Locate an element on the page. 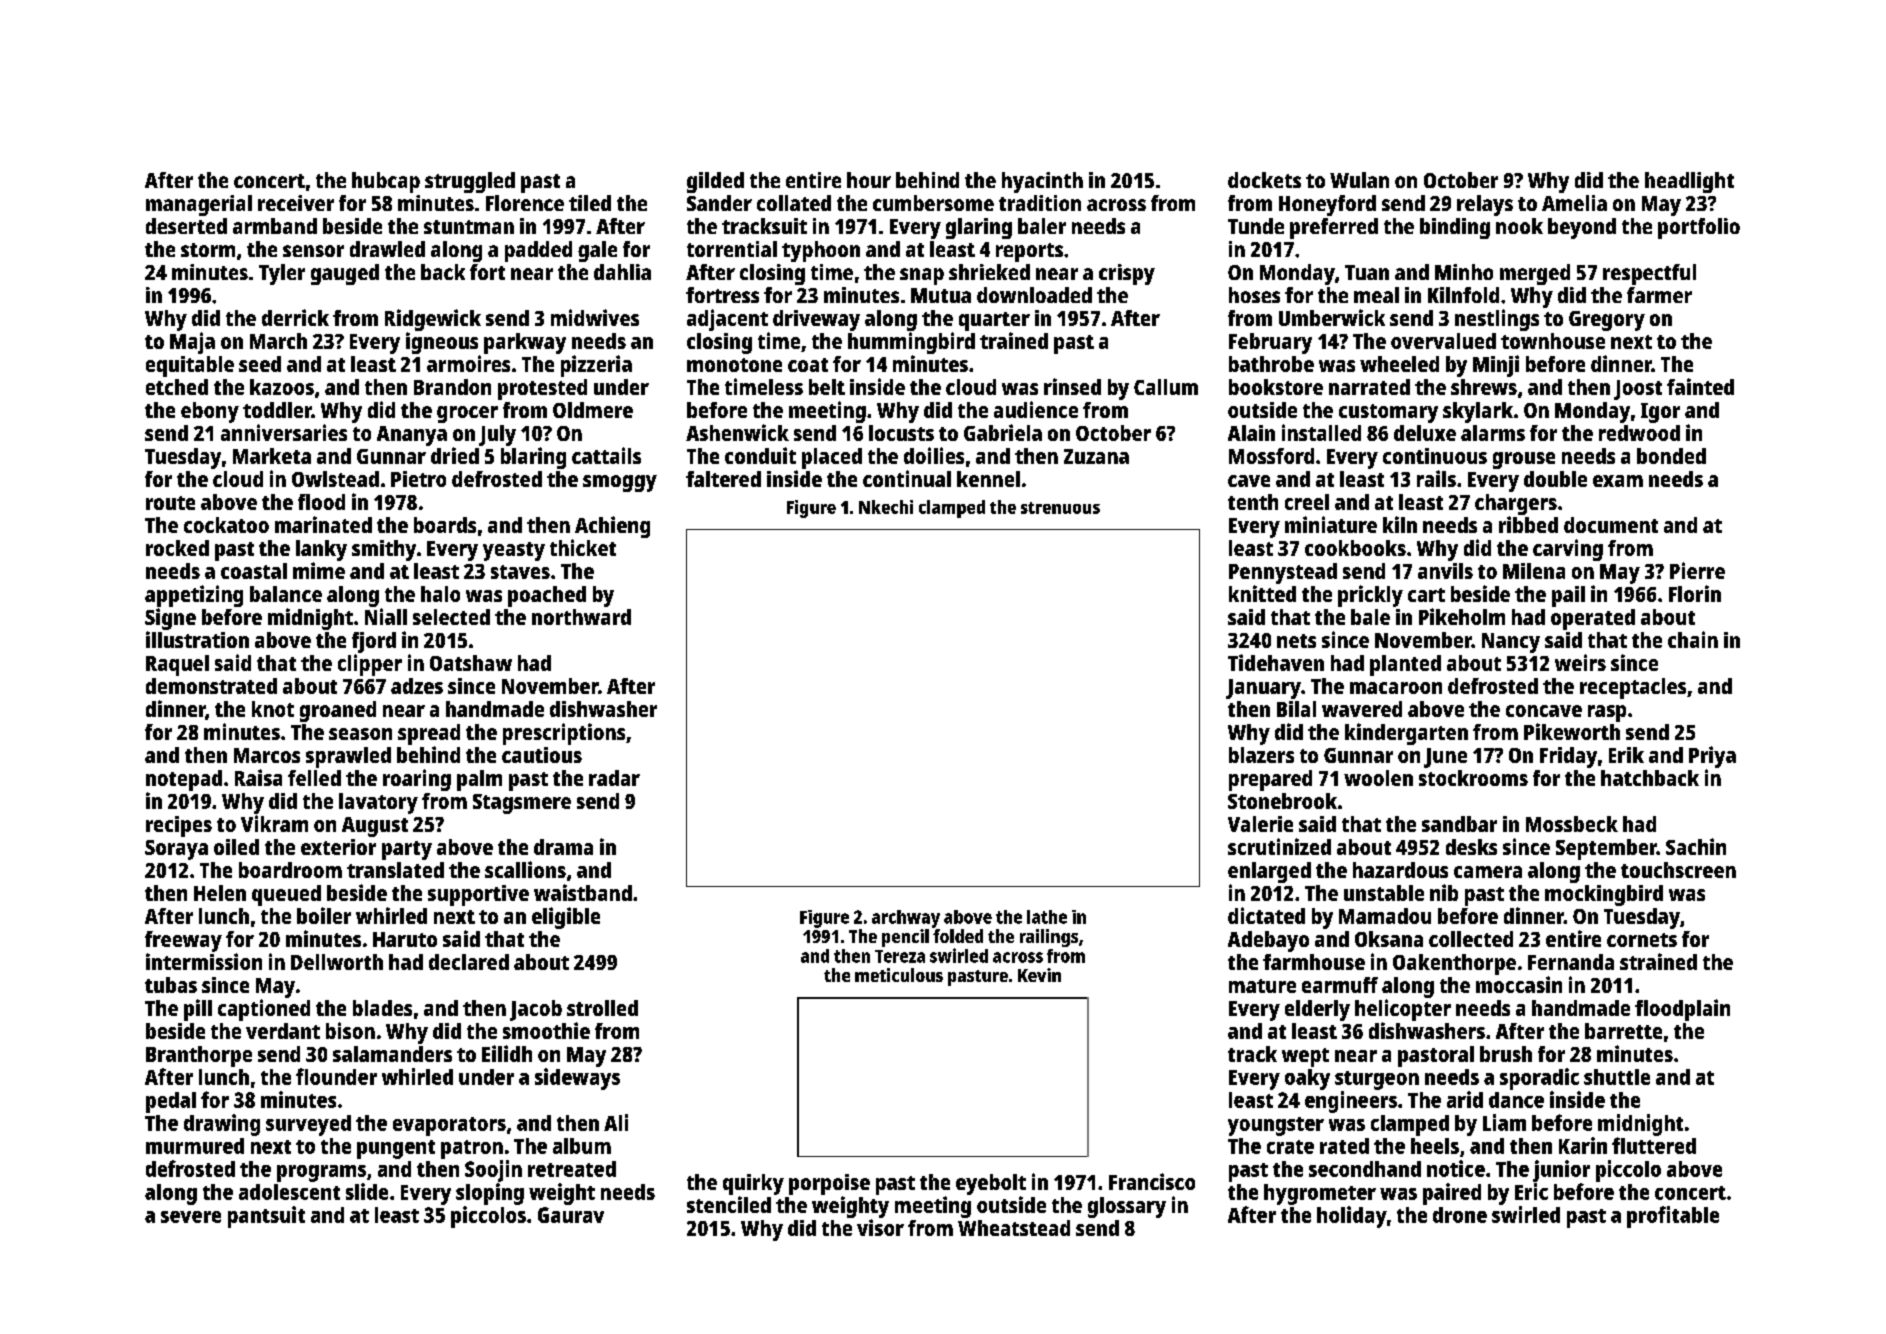 The image size is (1886, 1334). strolled is located at coordinates (602, 1008).
